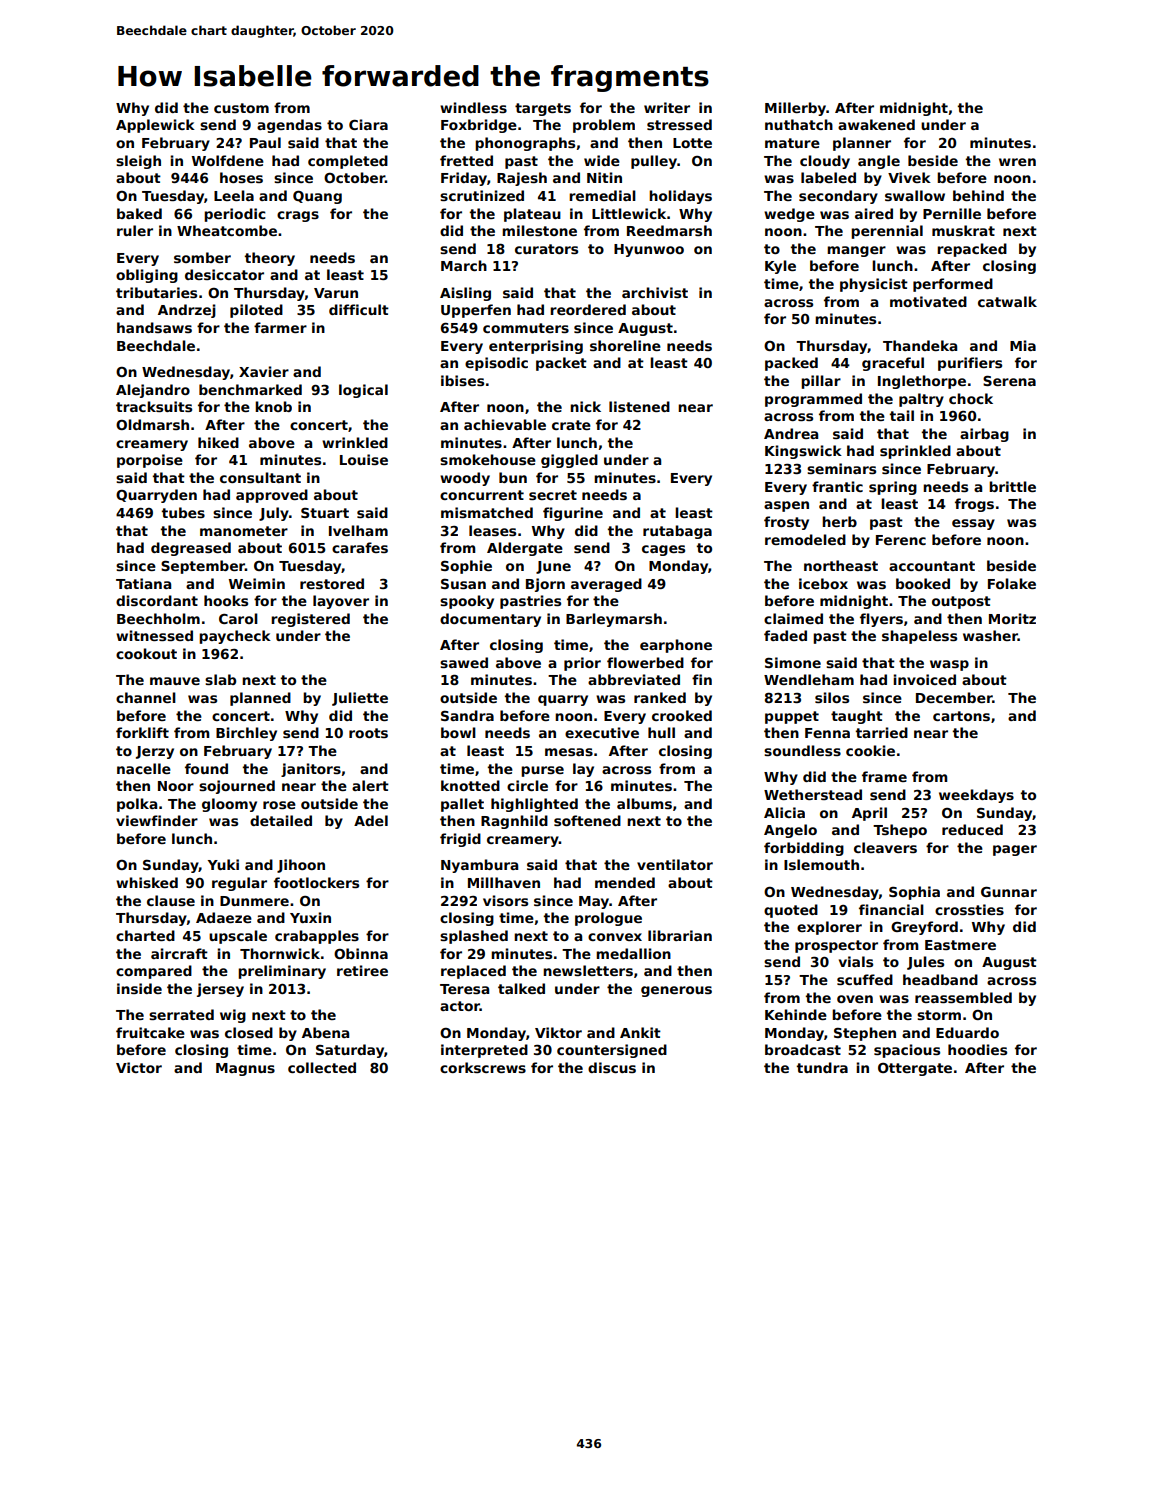  What do you see at coordinates (155, 126) in the page?
I see `Applewick` at bounding box center [155, 126].
